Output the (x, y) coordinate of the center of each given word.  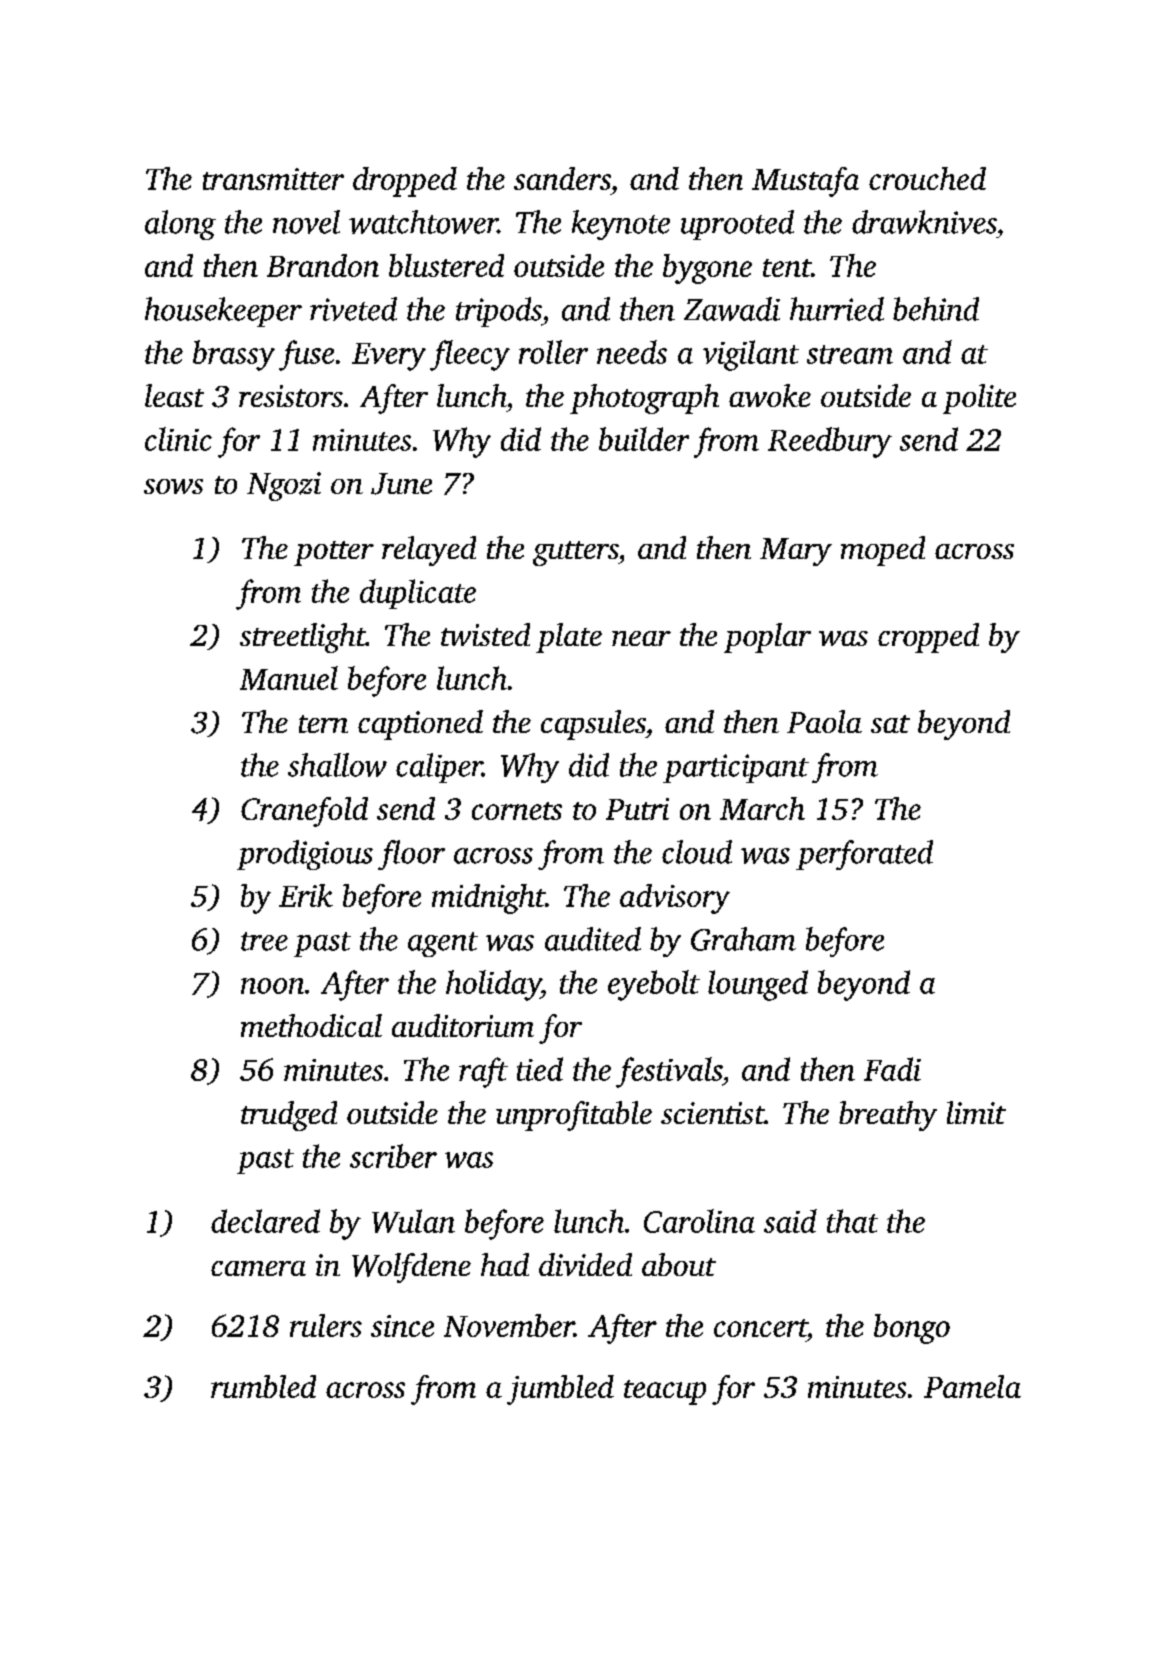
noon (272, 986)
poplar (767, 638)
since (402, 1326)
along (180, 225)
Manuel (289, 678)
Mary (796, 552)
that (852, 1221)
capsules (593, 725)
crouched (927, 178)
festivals (669, 1072)
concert (760, 1328)
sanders (562, 178)
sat (890, 724)
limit (976, 1112)
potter (334, 553)
